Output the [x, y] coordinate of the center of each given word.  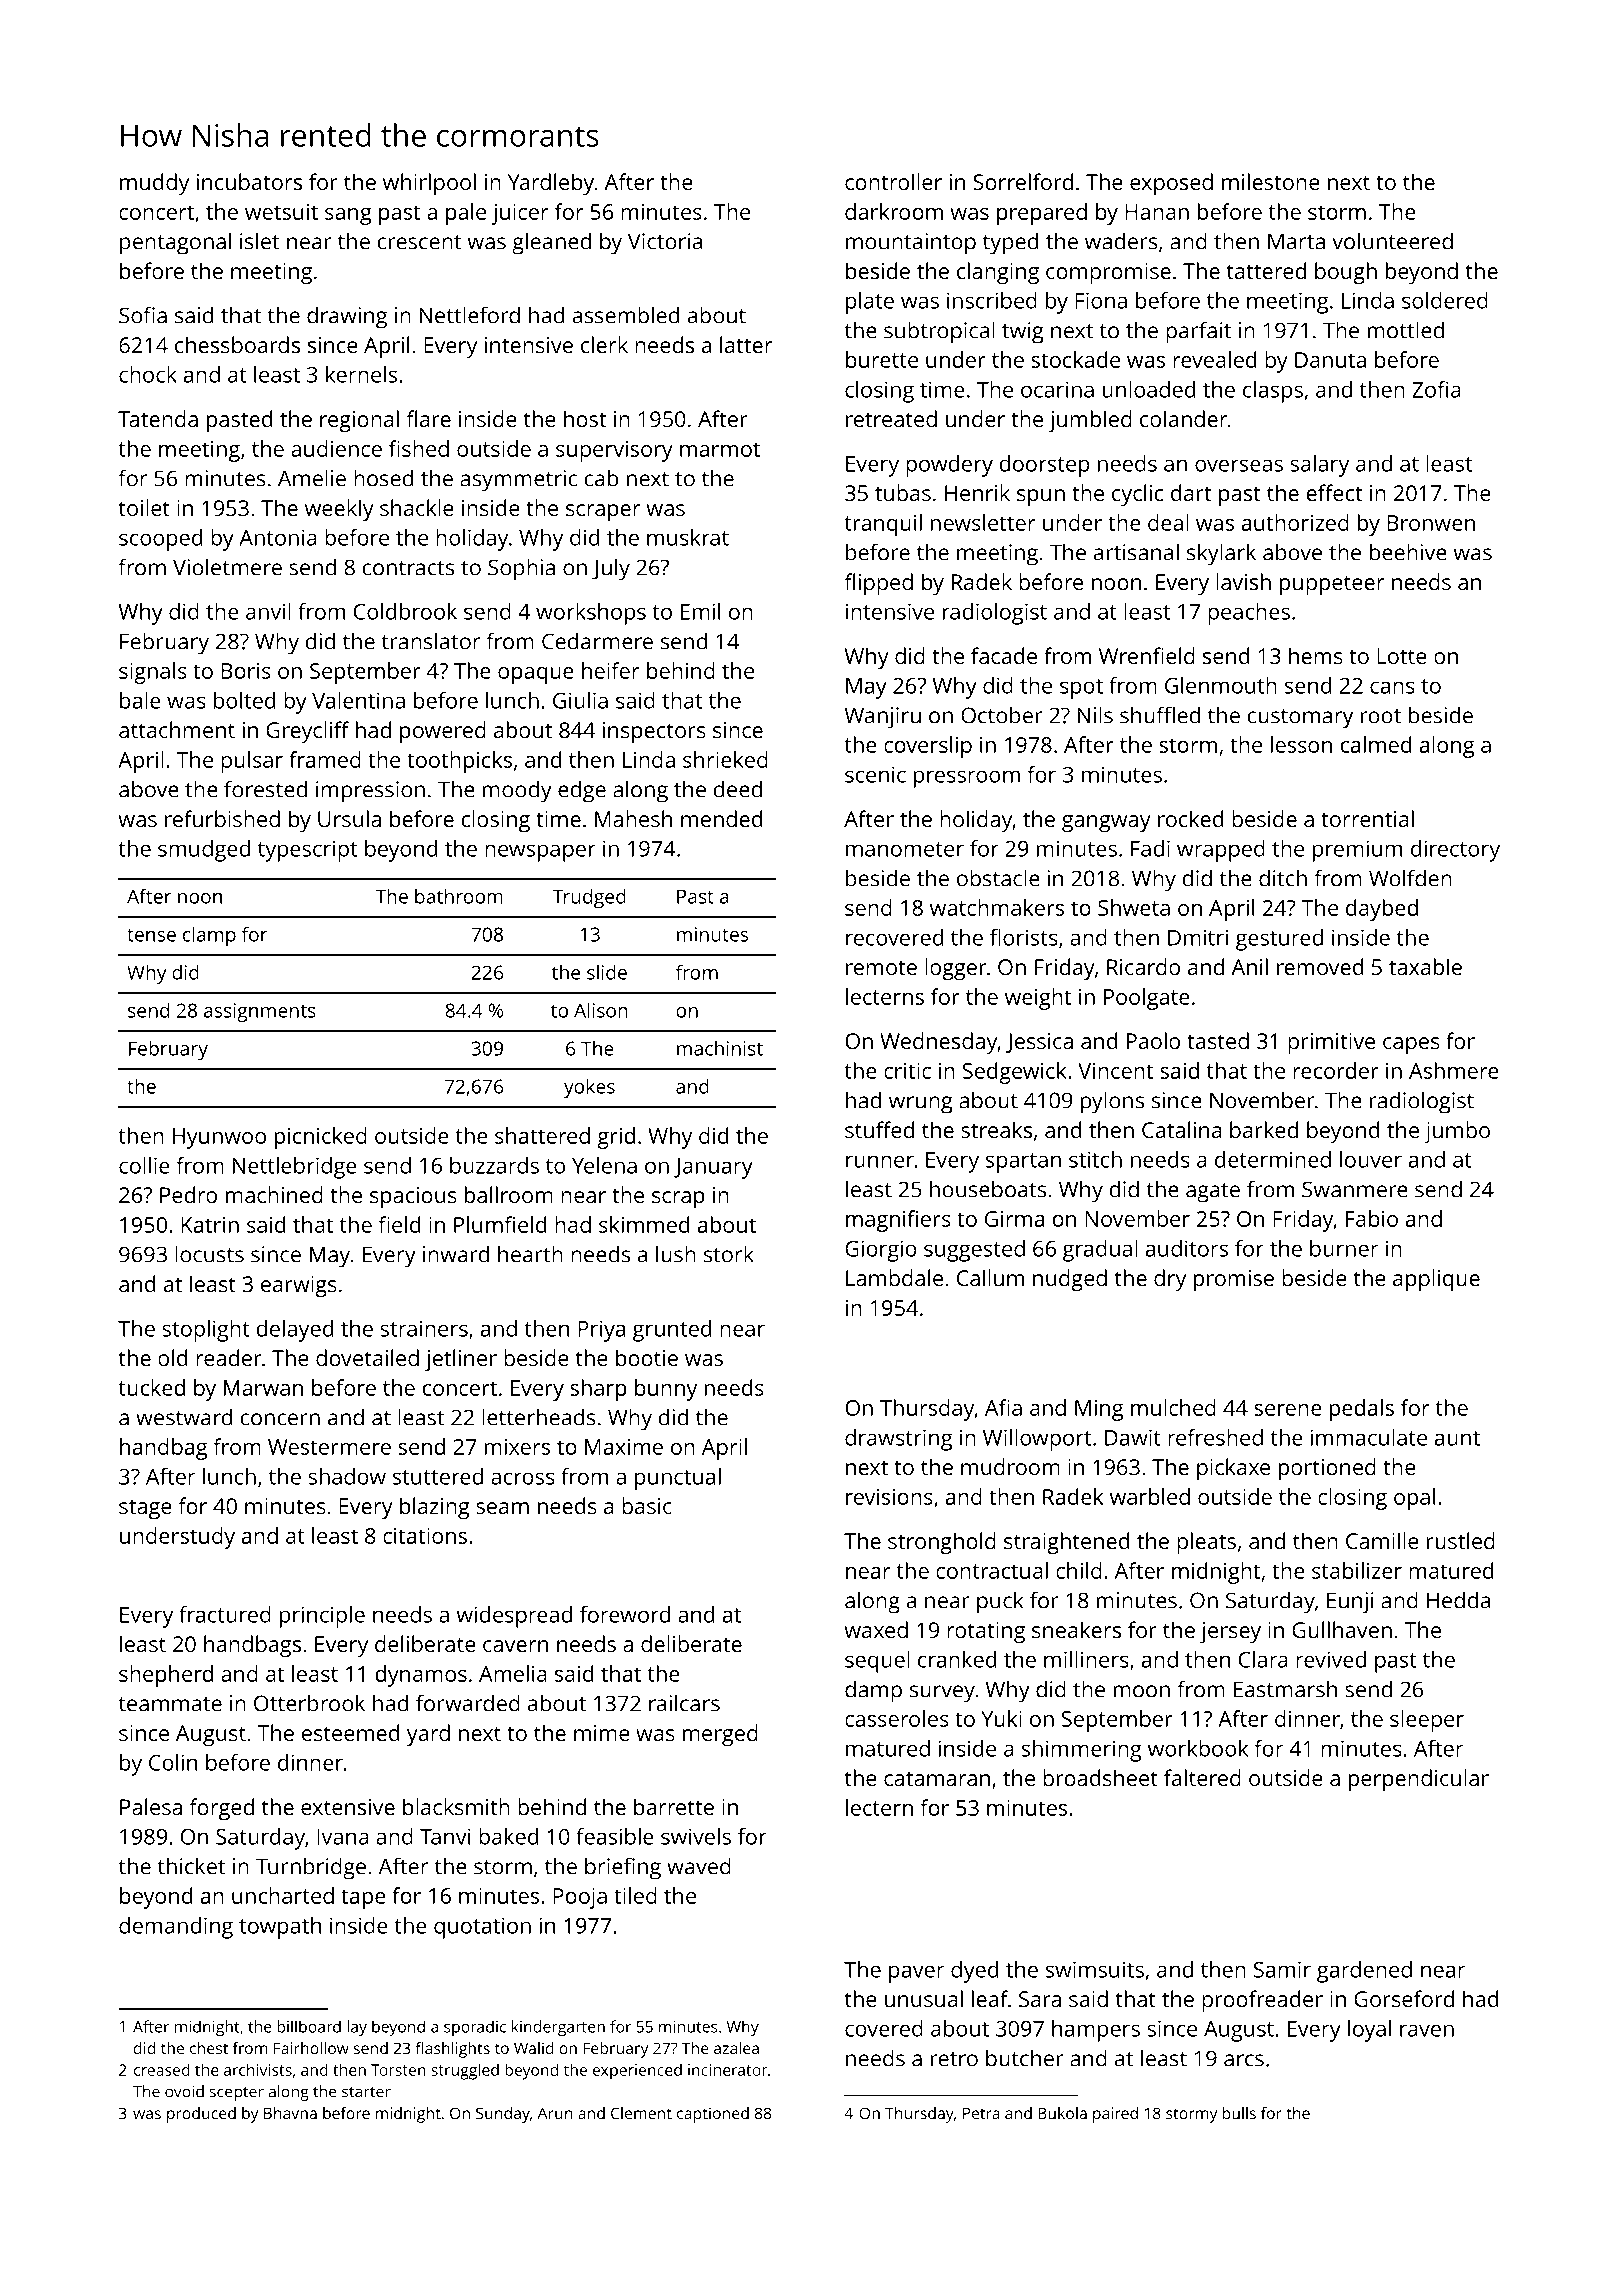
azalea [736, 2048]
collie [144, 1165]
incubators [249, 181]
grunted [672, 1331]
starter [366, 2092]
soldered [1445, 300]
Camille [1382, 1540]
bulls [1239, 2113]
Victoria [665, 241]
